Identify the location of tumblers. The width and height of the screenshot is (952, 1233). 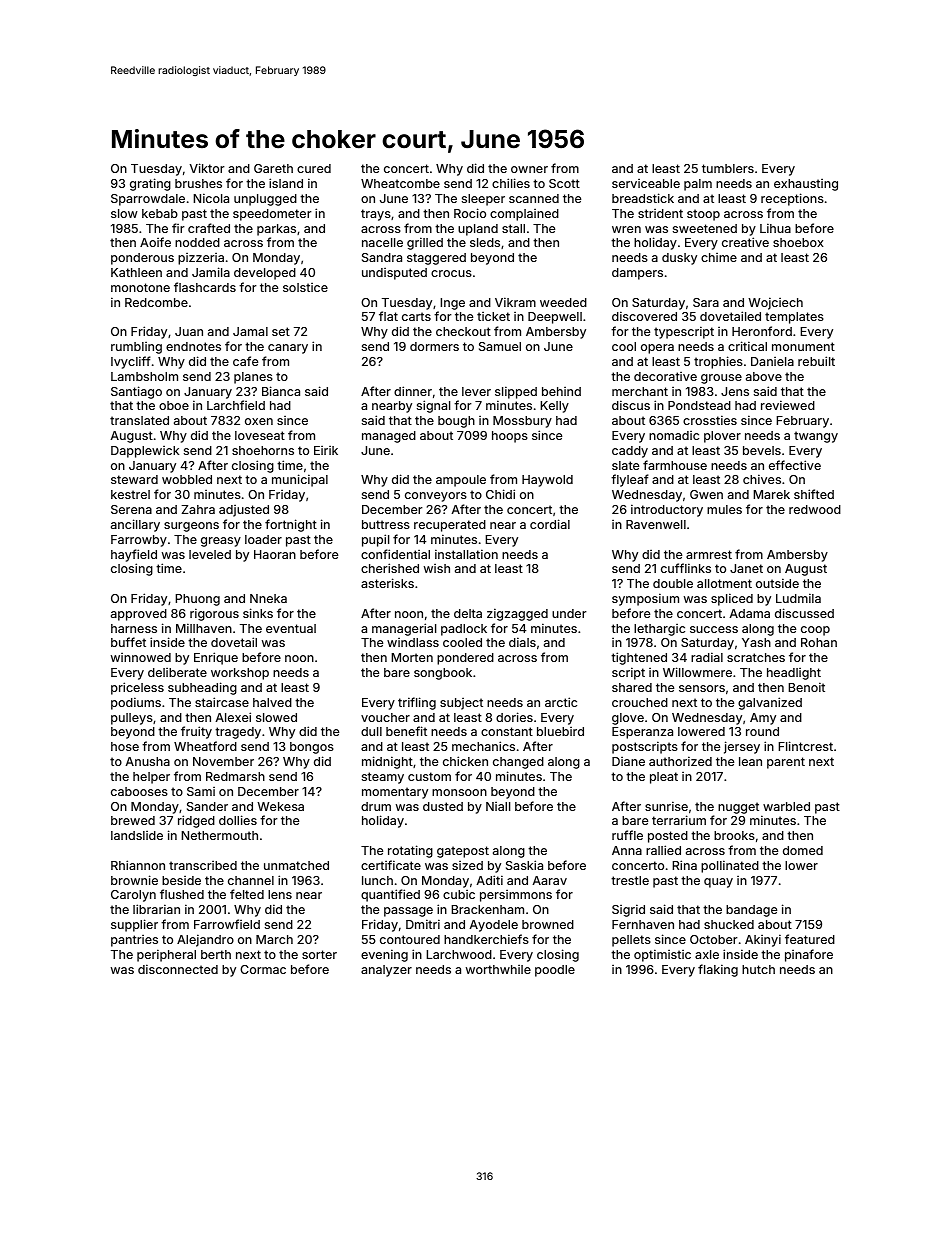
(728, 168).
